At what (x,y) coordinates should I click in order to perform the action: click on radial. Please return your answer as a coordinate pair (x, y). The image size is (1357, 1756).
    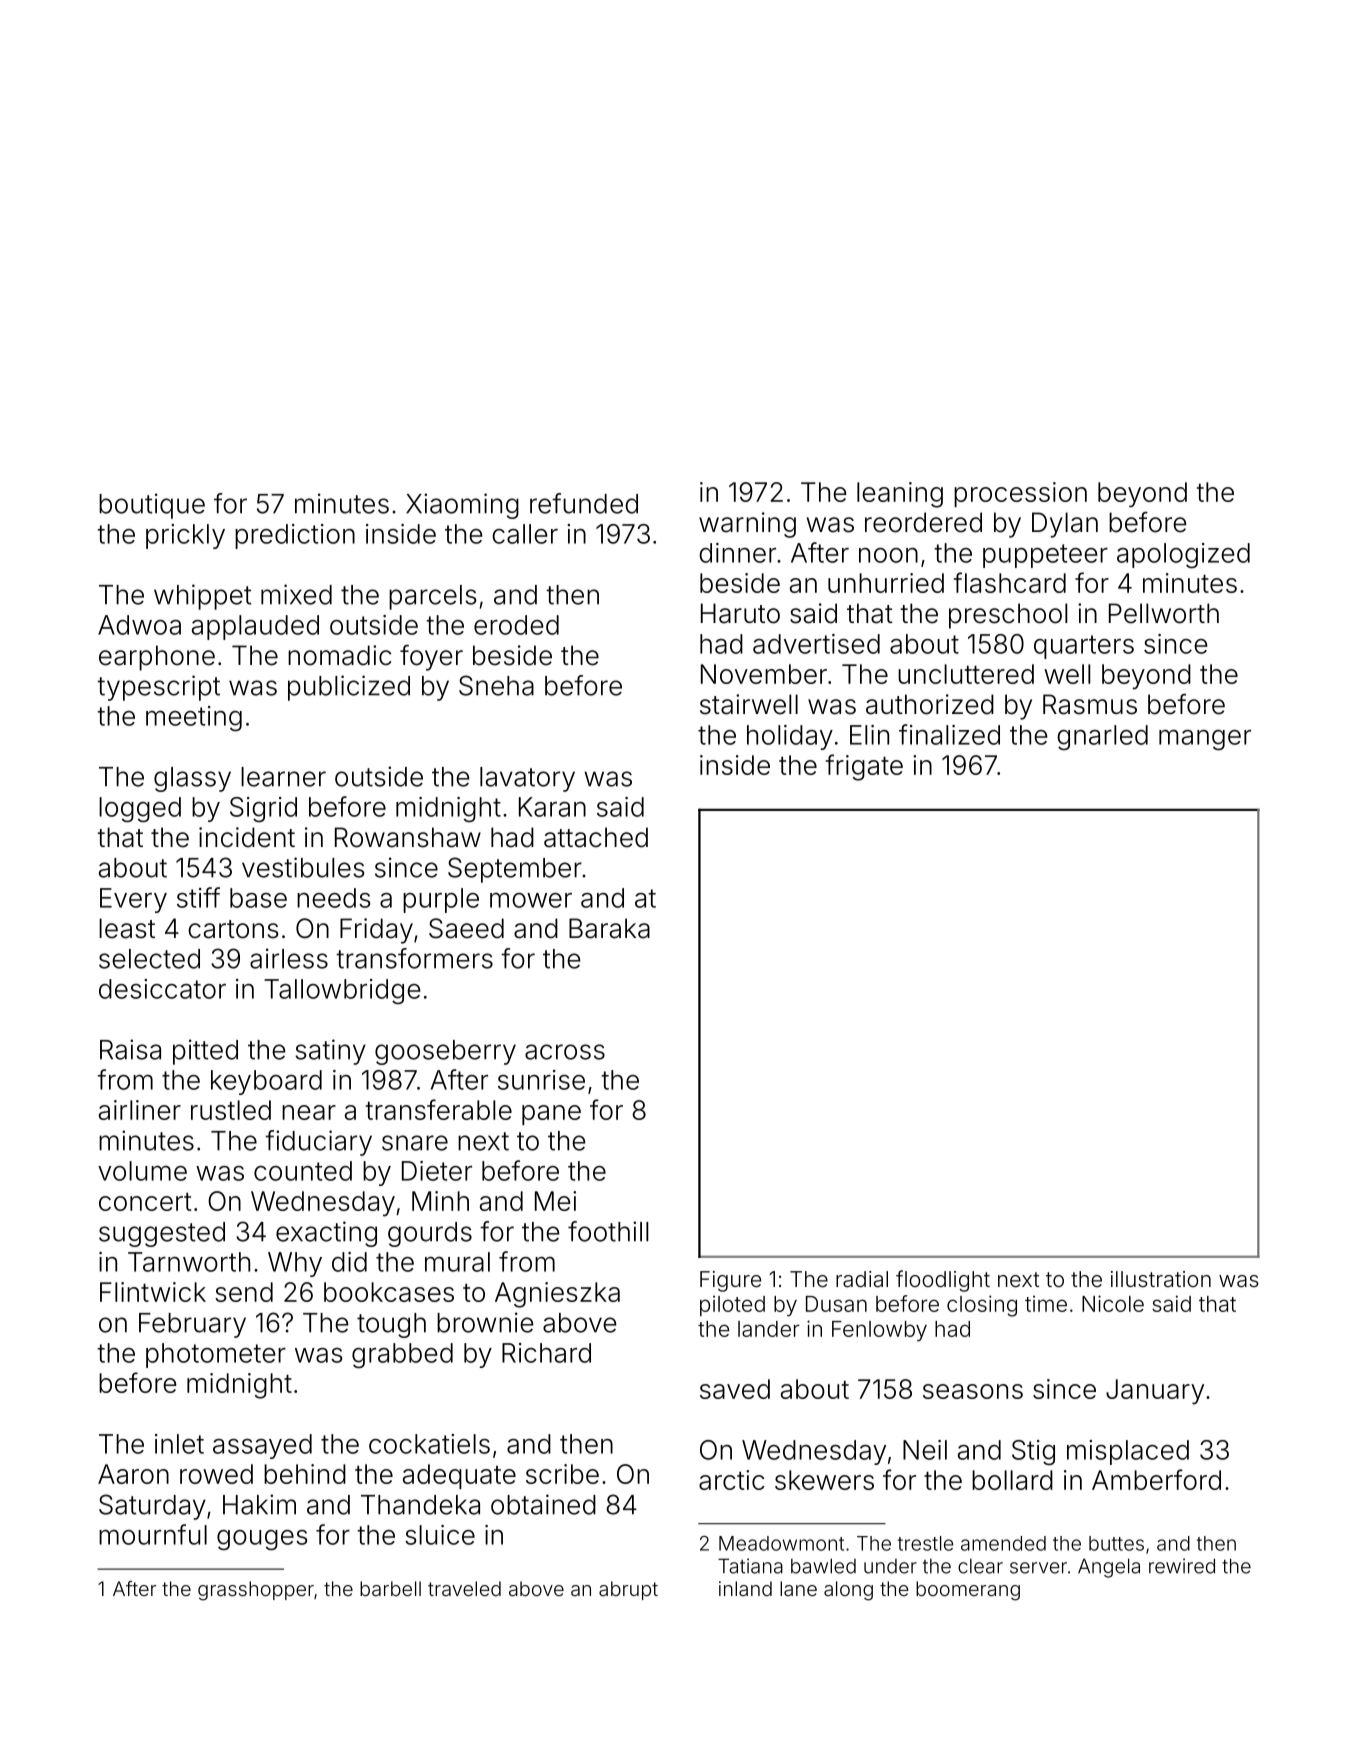
    Looking at the image, I should click on (862, 1279).
